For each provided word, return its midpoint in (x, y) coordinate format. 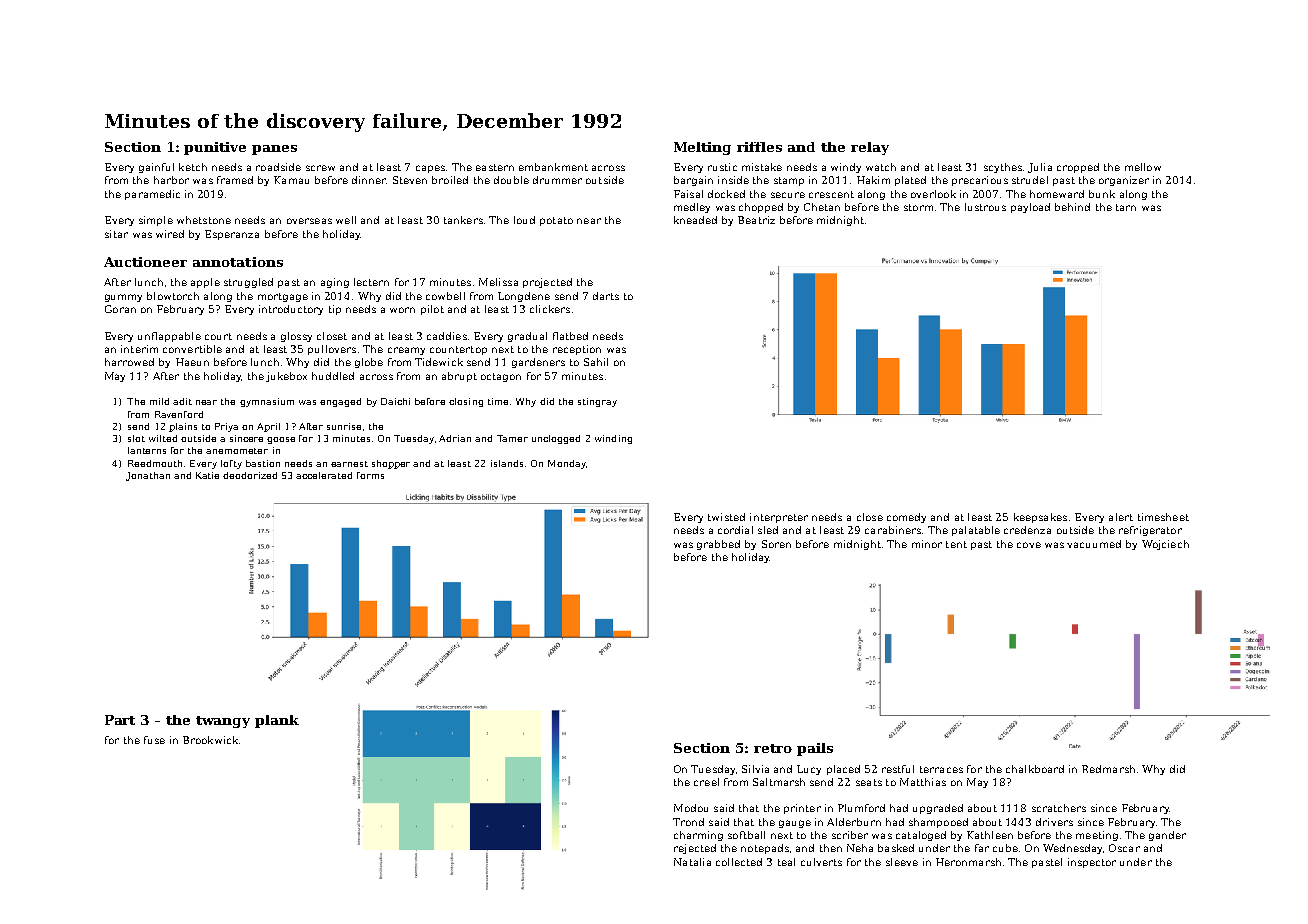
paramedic (152, 195)
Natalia (692, 862)
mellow (1143, 167)
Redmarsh (1108, 769)
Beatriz (756, 220)
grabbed (718, 545)
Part (120, 720)
